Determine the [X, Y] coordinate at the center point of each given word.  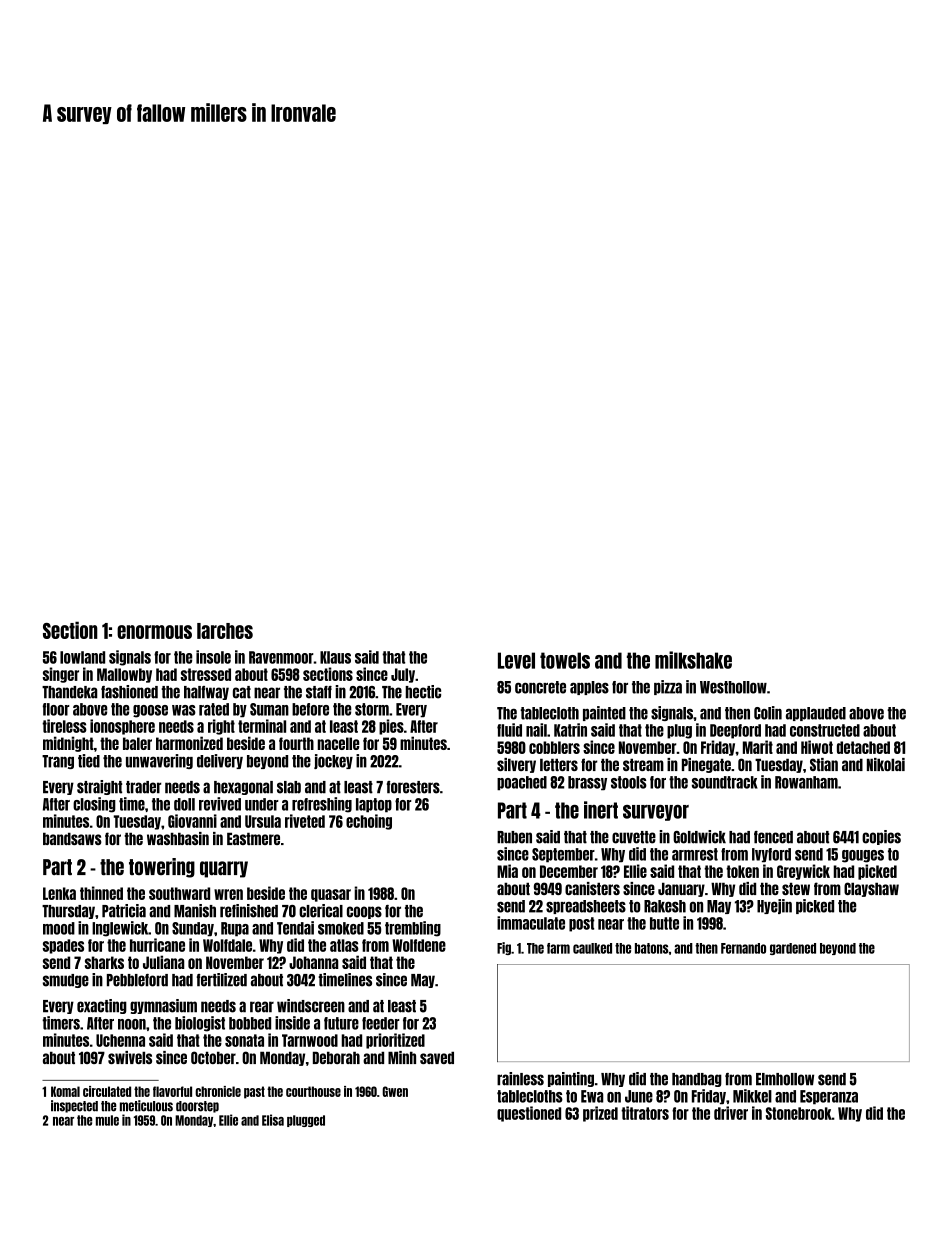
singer [61, 675]
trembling [413, 929]
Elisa [273, 1120]
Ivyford [771, 855]
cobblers [554, 747]
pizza [668, 687]
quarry [224, 869]
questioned [529, 1114]
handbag [697, 1080]
